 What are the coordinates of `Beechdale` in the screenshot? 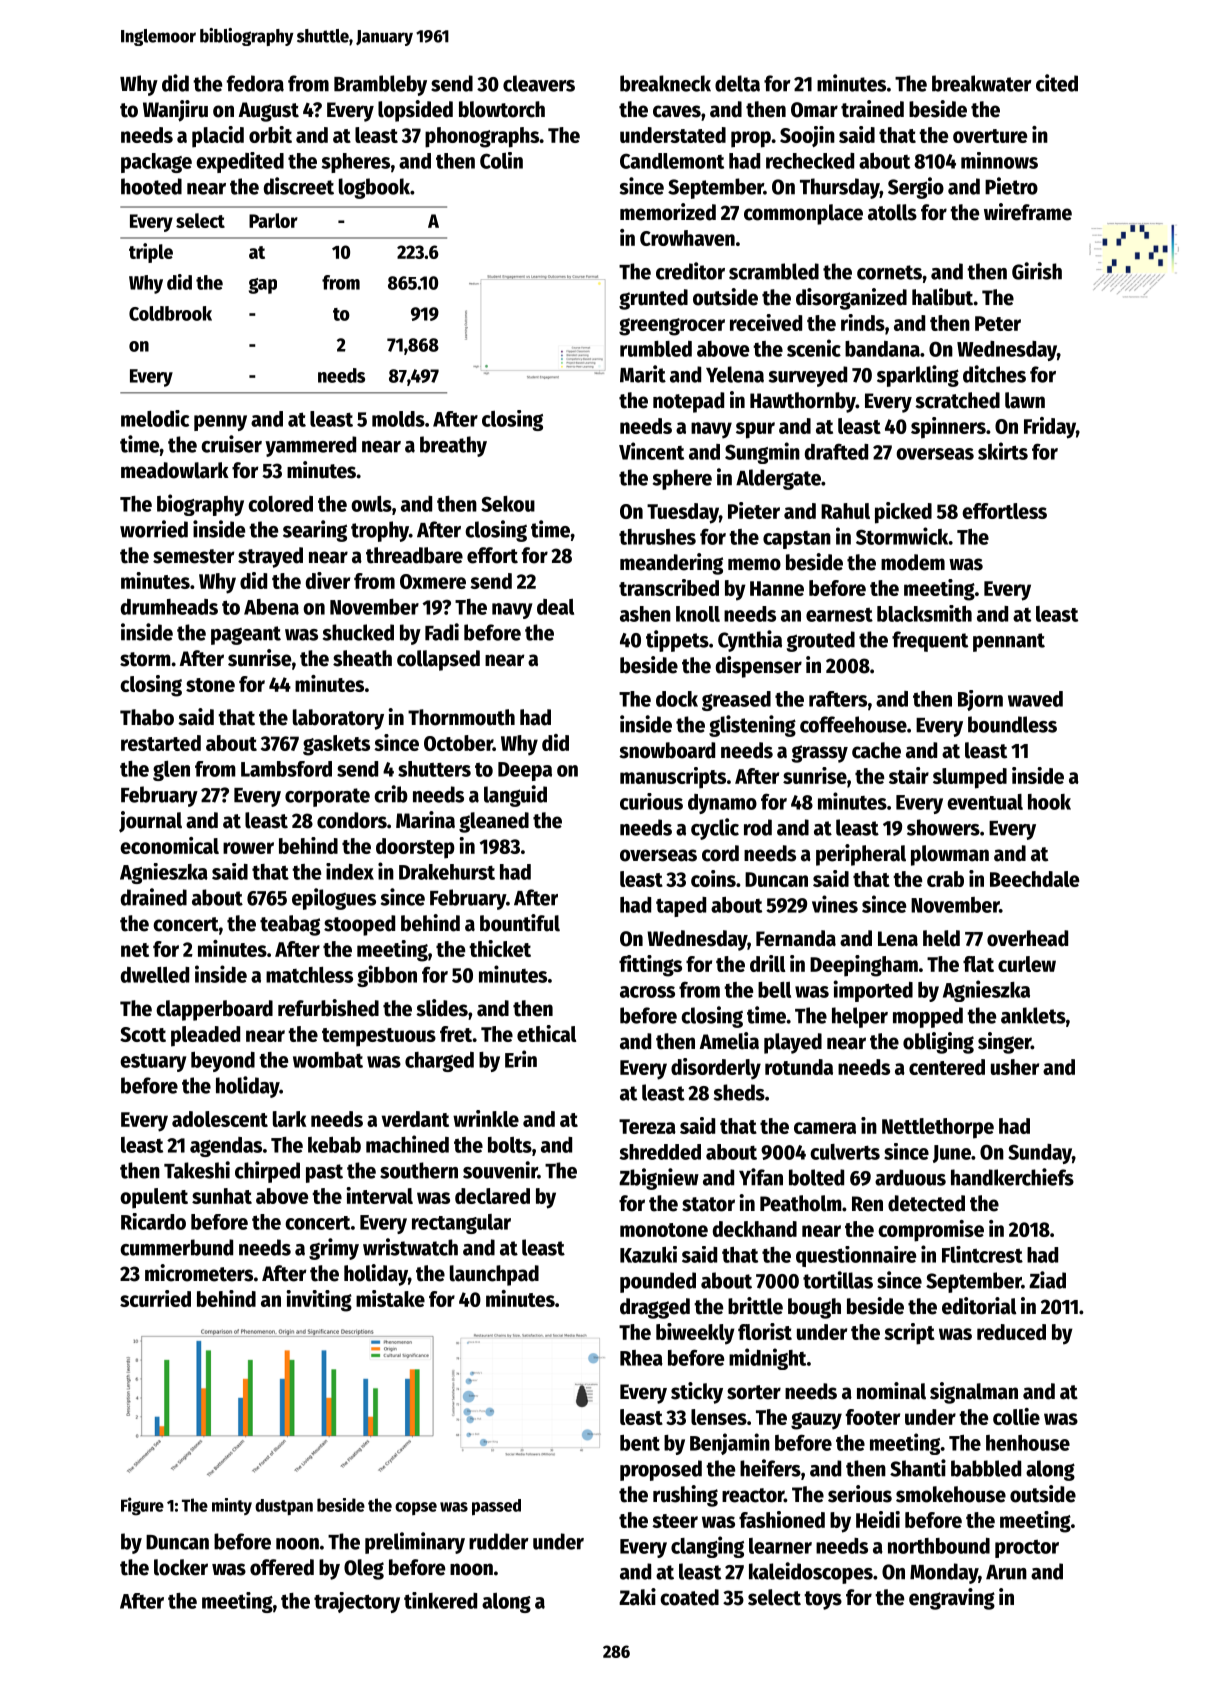 It's located at (1034, 879).
